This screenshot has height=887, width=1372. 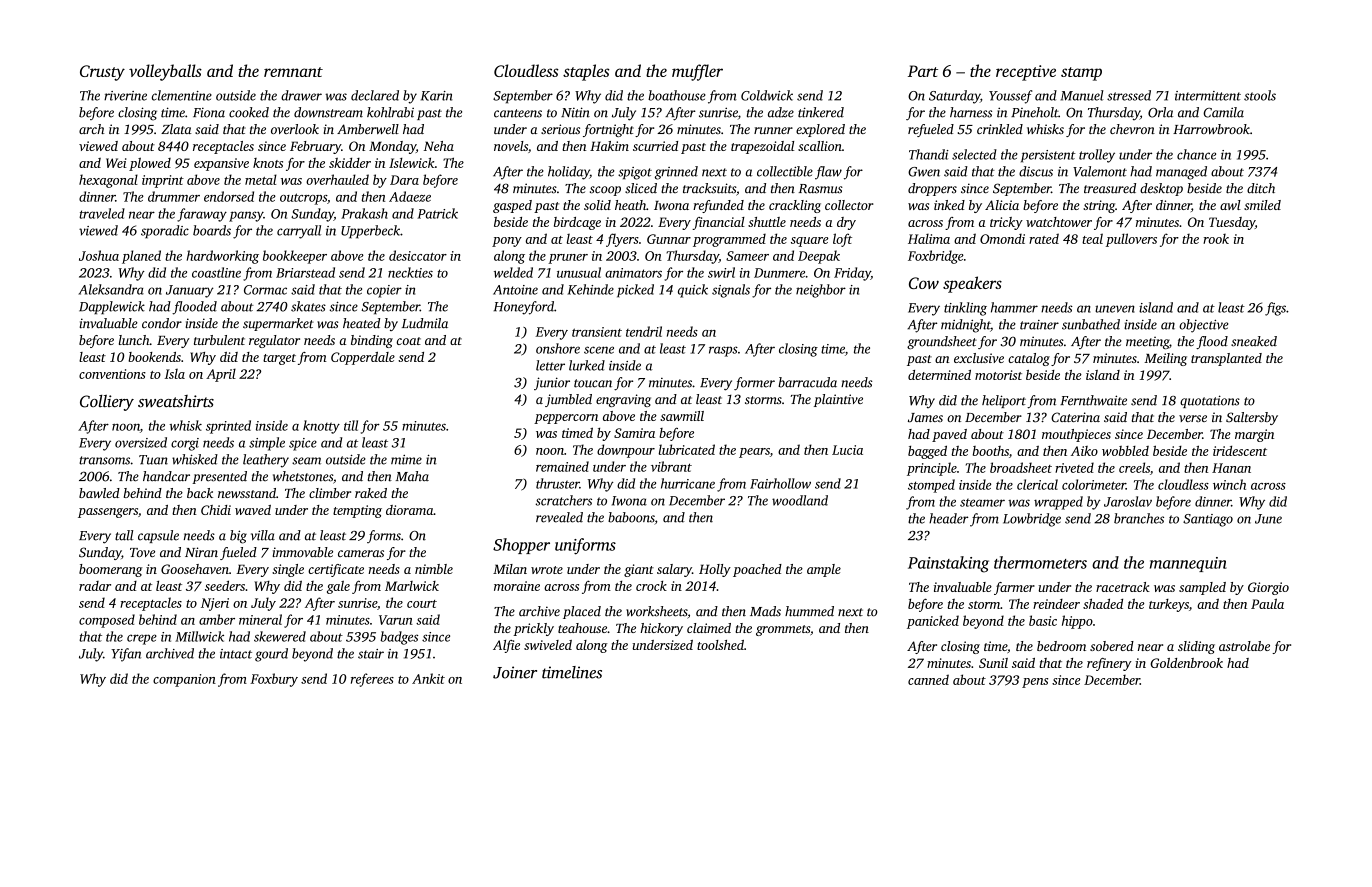 What do you see at coordinates (783, 630) in the screenshot?
I see `grommets` at bounding box center [783, 630].
